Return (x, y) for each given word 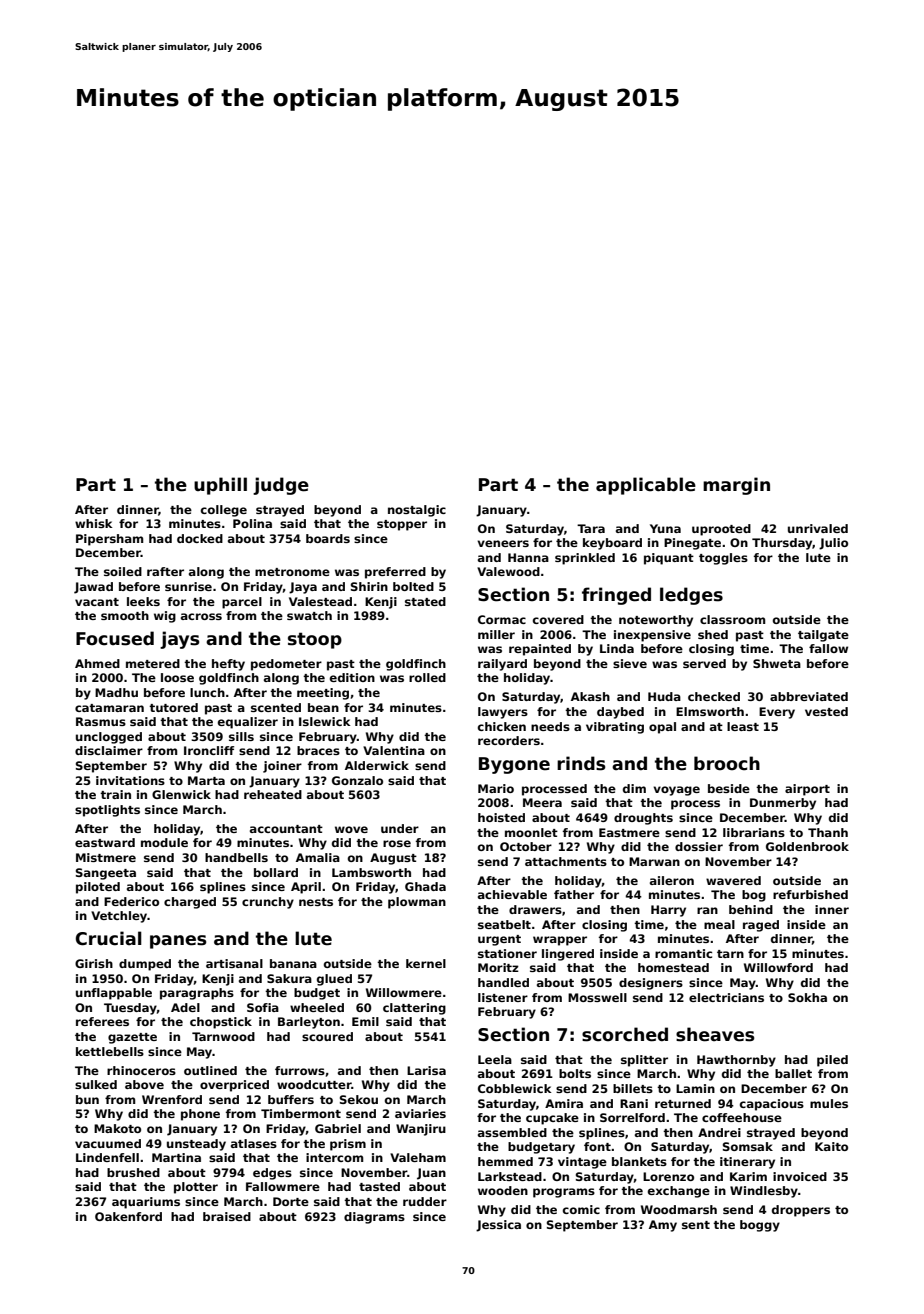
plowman (417, 903)
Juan (431, 1174)
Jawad (93, 588)
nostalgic (417, 511)
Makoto (117, 1128)
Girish (94, 963)
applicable (646, 486)
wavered (733, 880)
